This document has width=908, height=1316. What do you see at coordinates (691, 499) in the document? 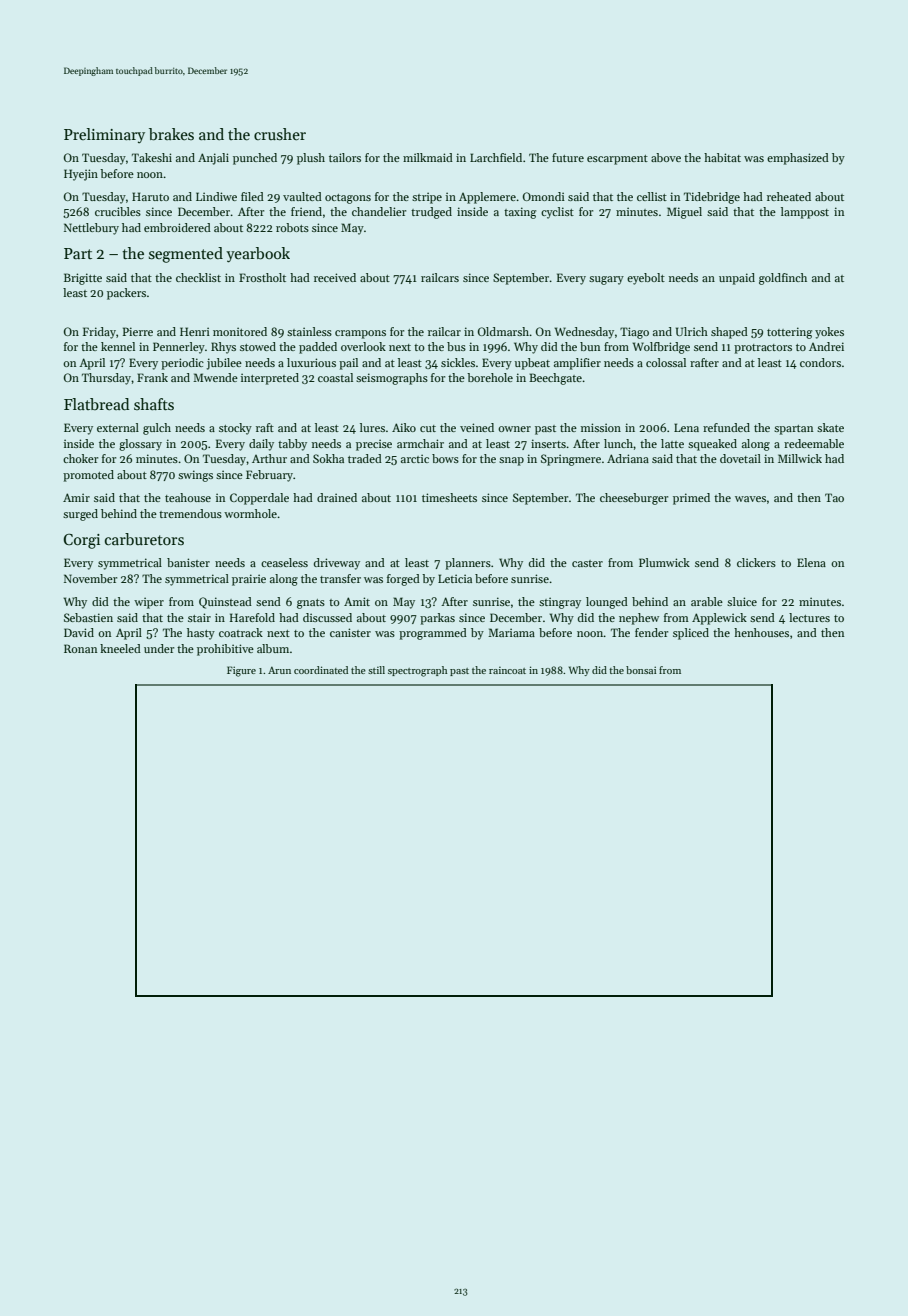
I see `primed` at bounding box center [691, 499].
